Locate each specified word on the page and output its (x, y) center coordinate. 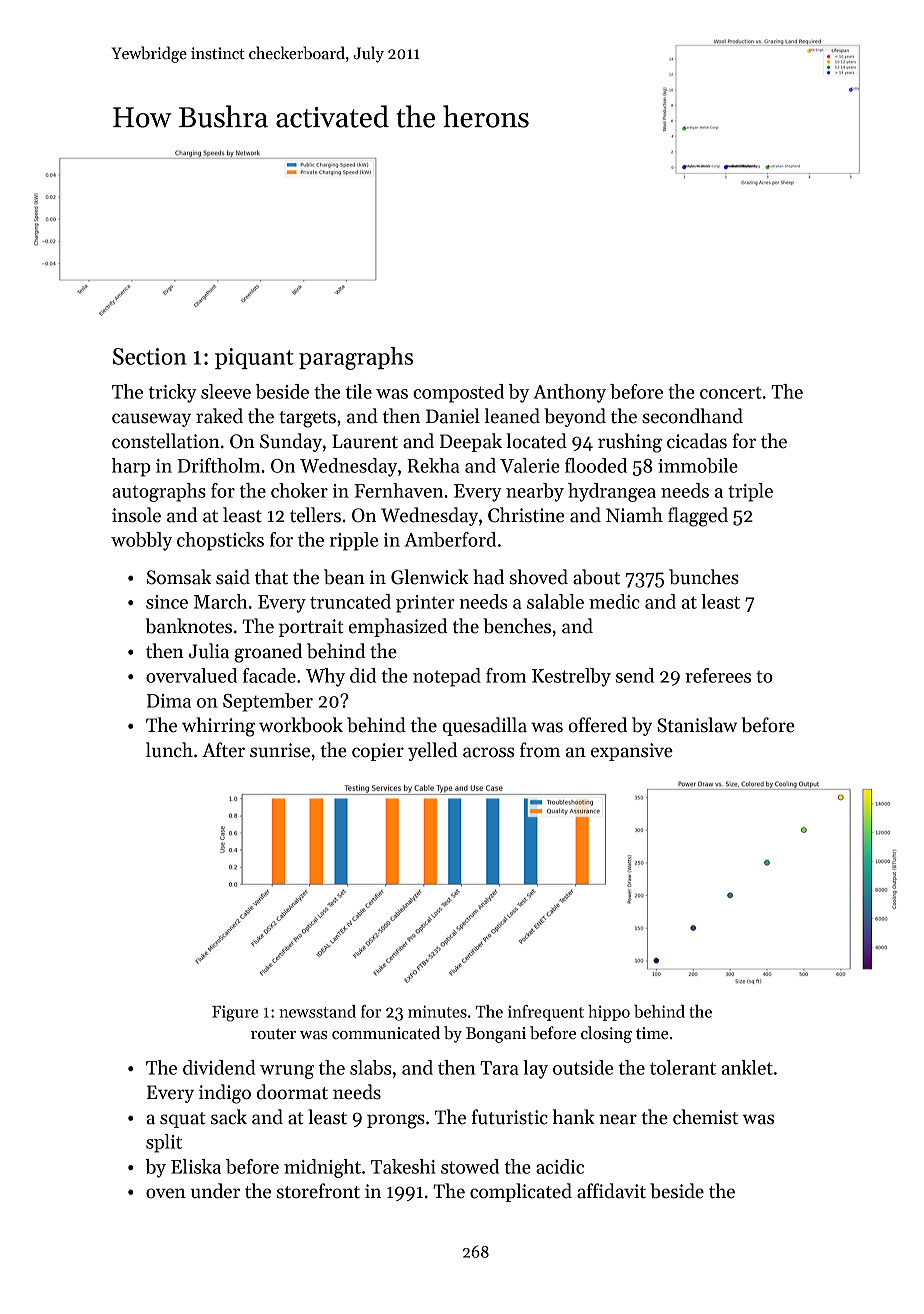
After (223, 750)
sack (229, 1117)
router (273, 1034)
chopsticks (220, 541)
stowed (470, 1166)
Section (149, 356)
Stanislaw (697, 725)
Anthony (569, 393)
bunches (704, 577)
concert (731, 393)
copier (378, 752)
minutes (437, 1011)
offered (597, 725)
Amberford (450, 539)
